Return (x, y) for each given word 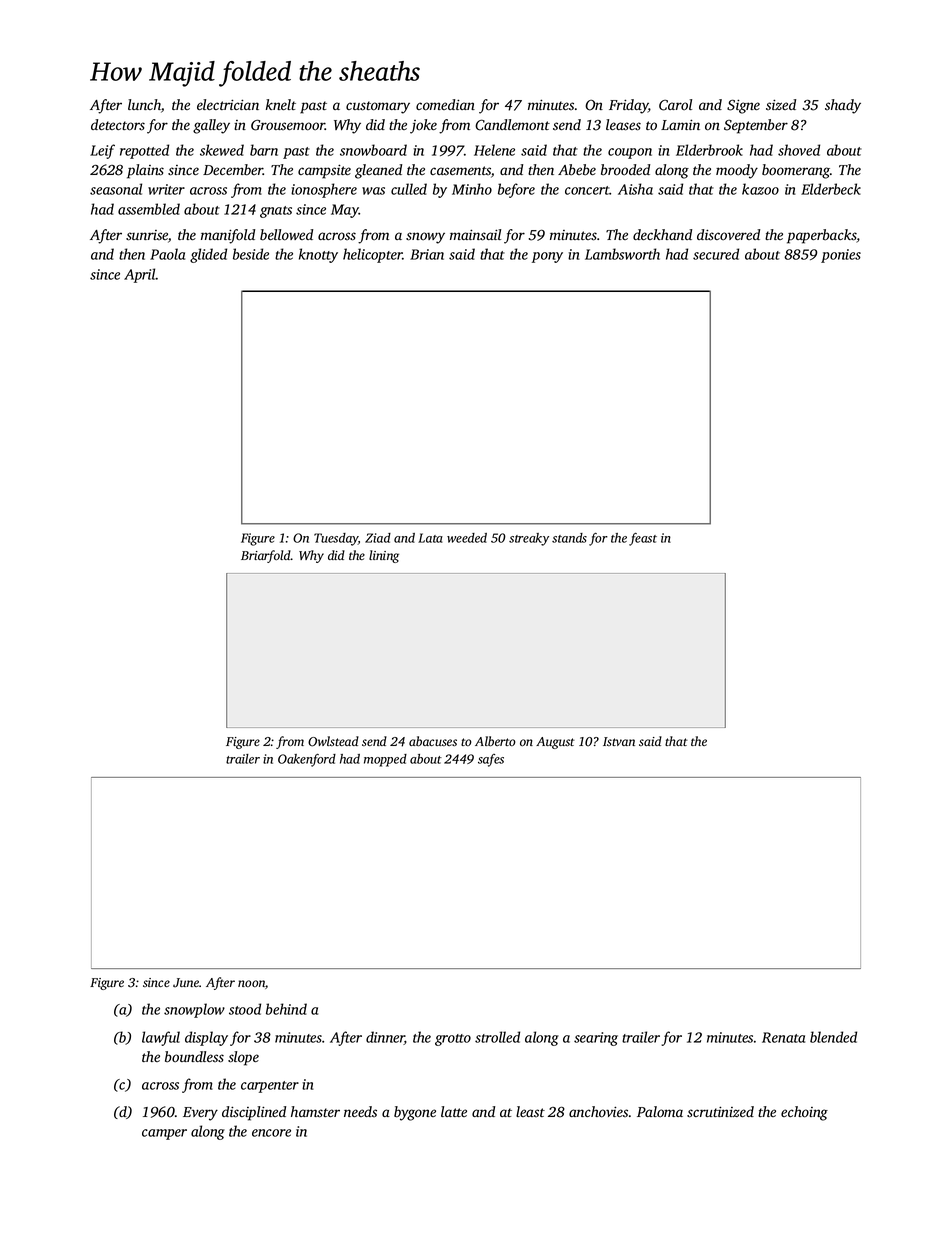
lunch (144, 104)
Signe (743, 106)
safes (491, 760)
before (516, 190)
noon (251, 983)
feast (643, 539)
